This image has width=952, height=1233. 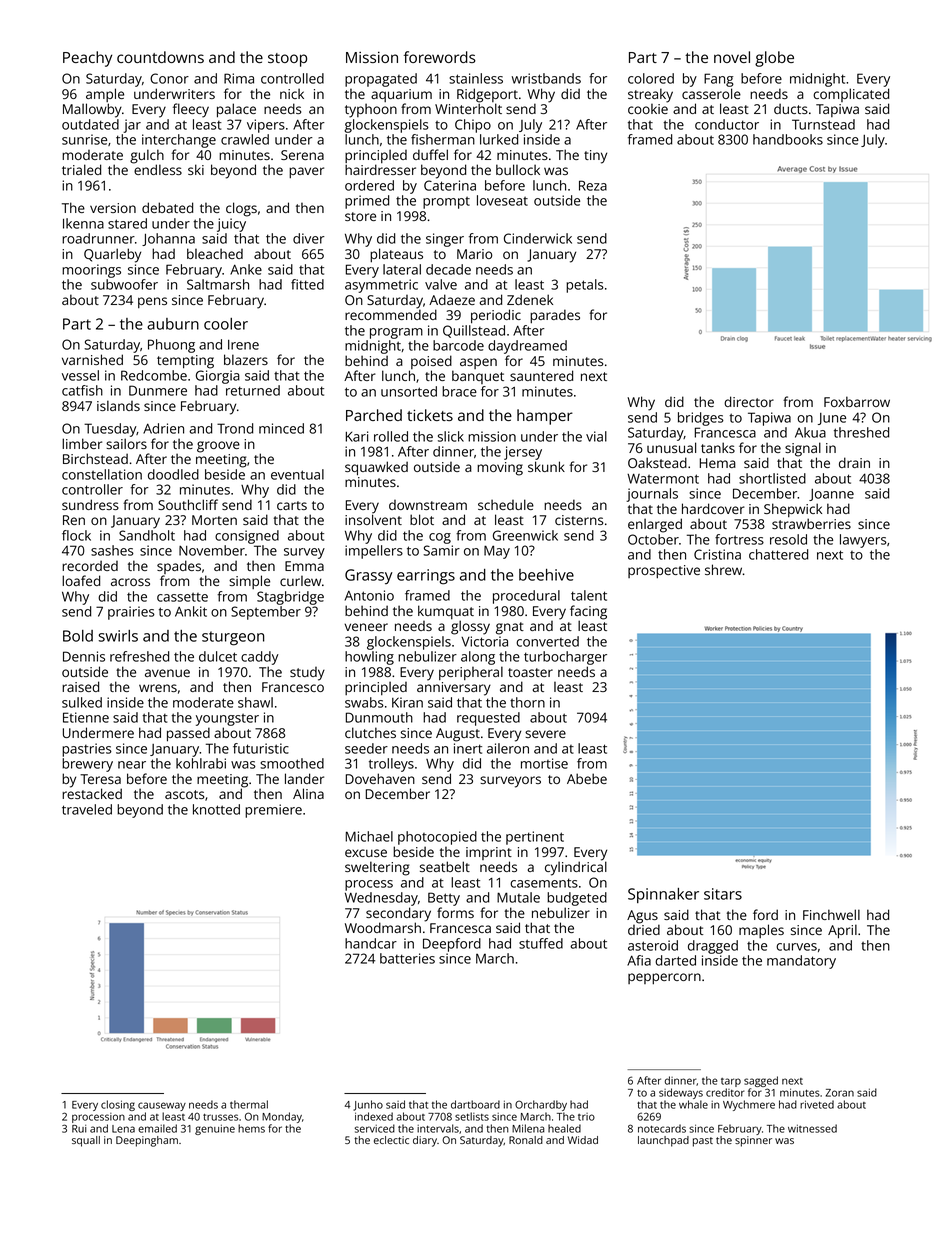 What do you see at coordinates (778, 554) in the image?
I see `chattered` at bounding box center [778, 554].
